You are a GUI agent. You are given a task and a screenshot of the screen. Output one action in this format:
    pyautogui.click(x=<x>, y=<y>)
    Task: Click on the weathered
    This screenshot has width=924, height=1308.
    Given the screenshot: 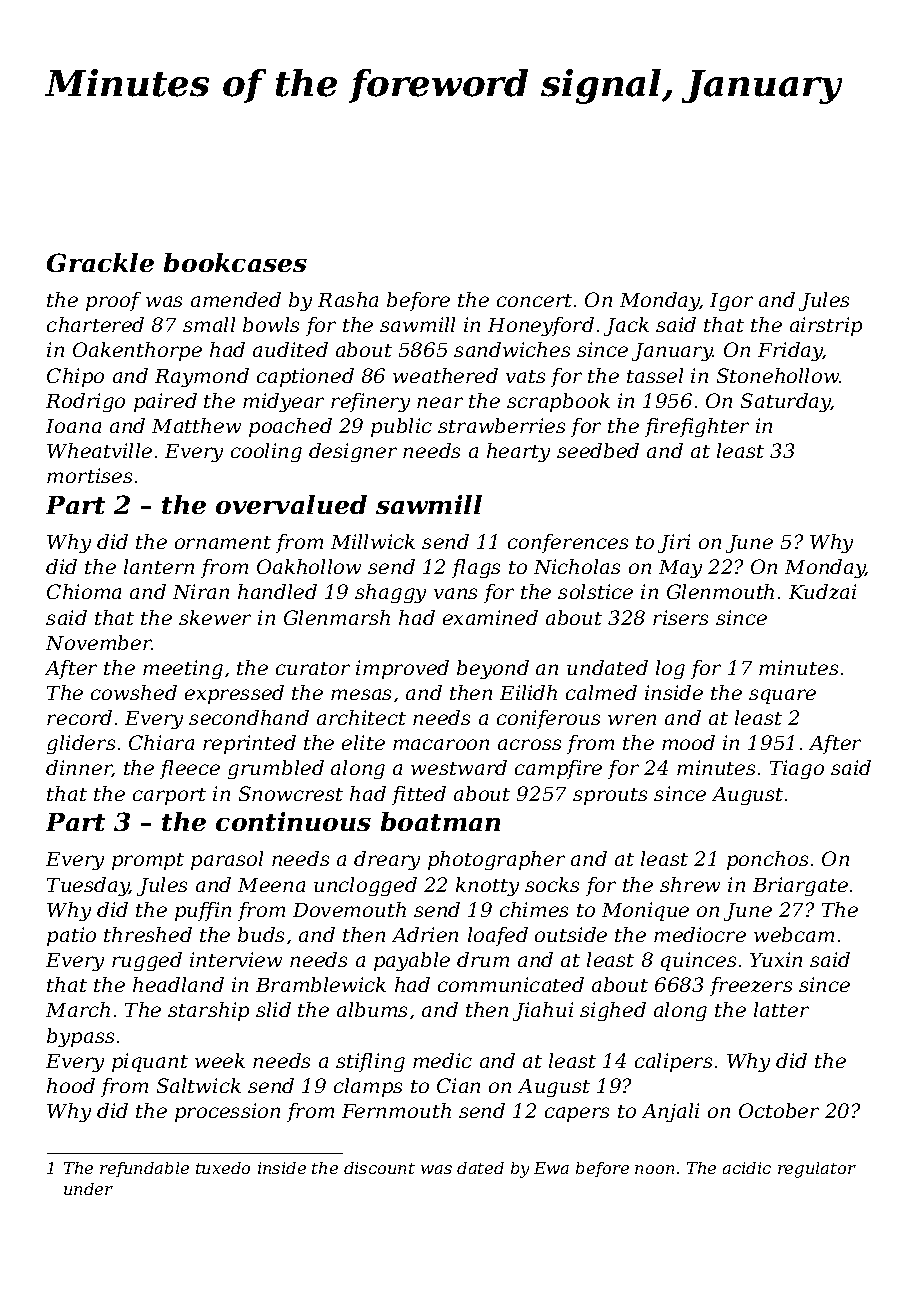 What is the action you would take?
    pyautogui.click(x=445, y=375)
